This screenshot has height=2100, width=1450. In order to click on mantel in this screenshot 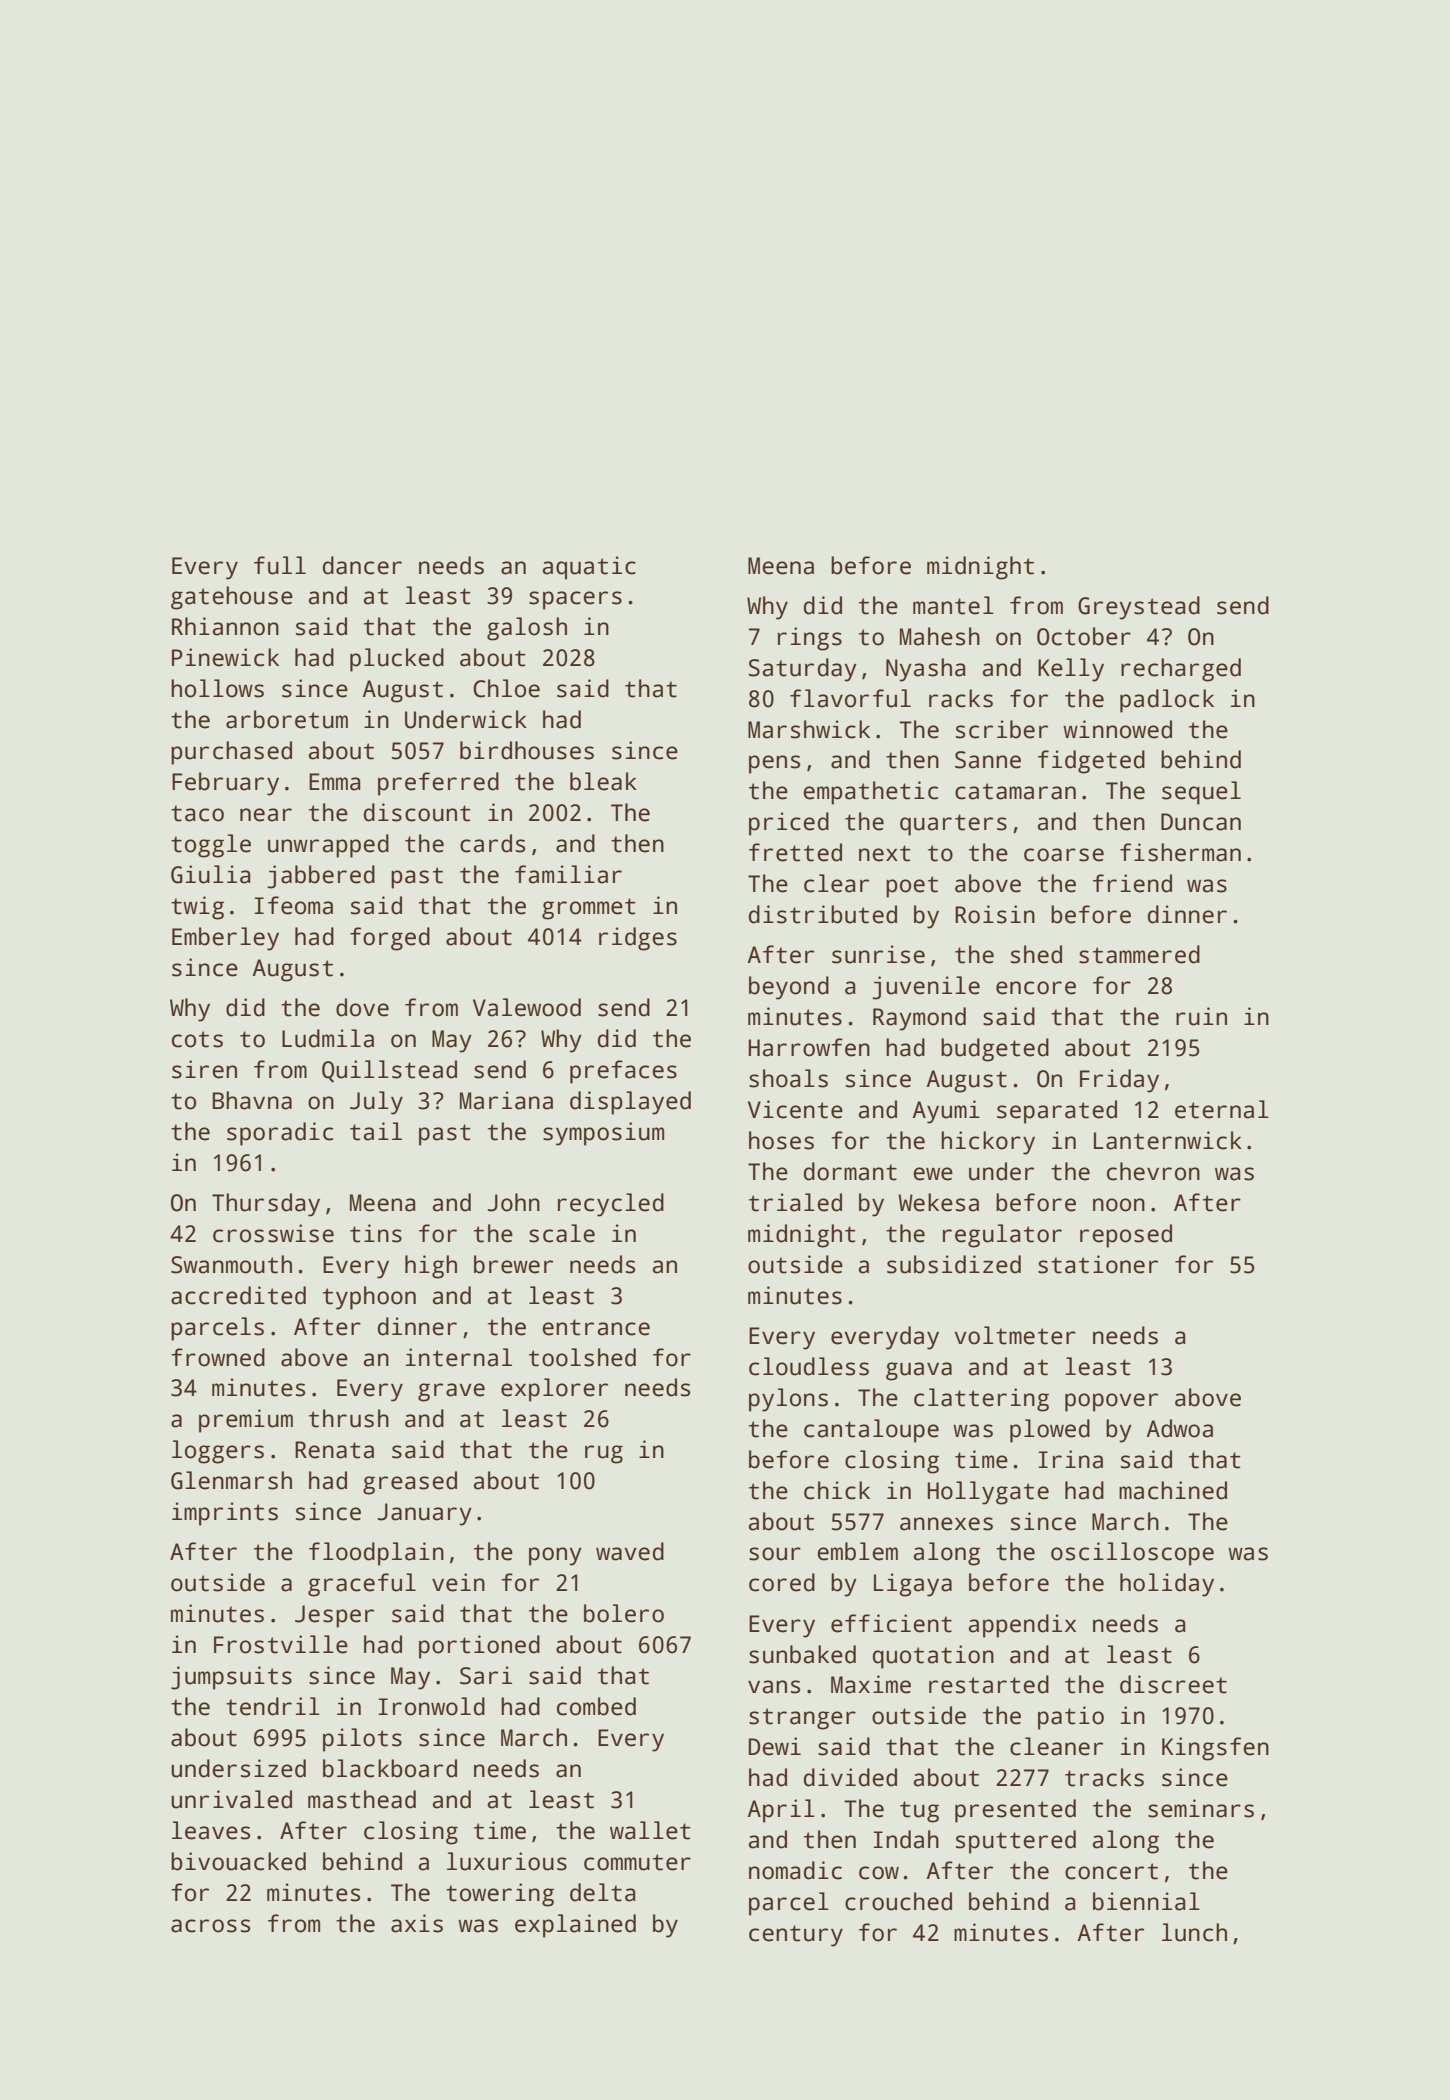, I will do `click(953, 605)`.
